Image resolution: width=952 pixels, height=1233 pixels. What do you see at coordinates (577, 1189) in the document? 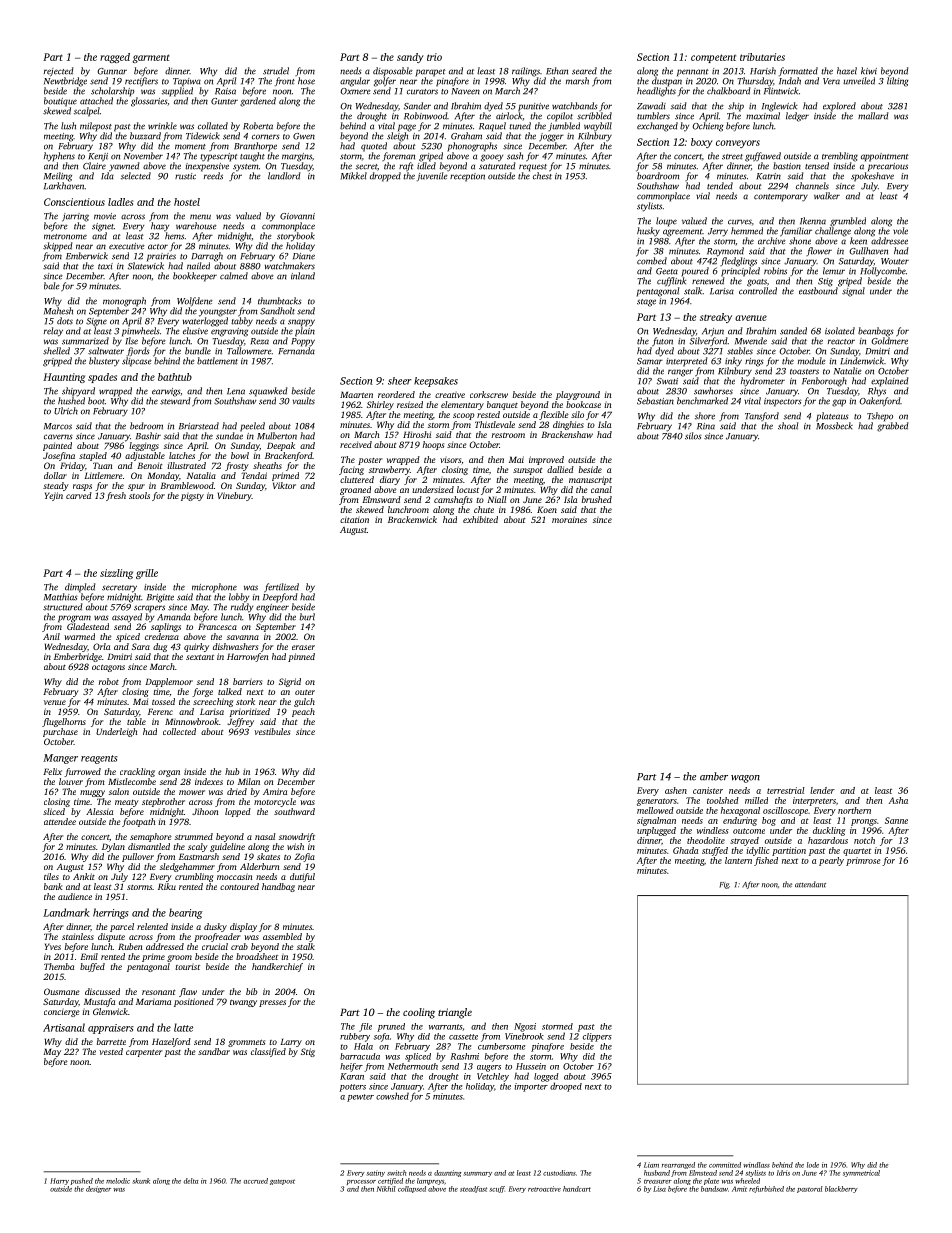
I see `handcart` at bounding box center [577, 1189].
